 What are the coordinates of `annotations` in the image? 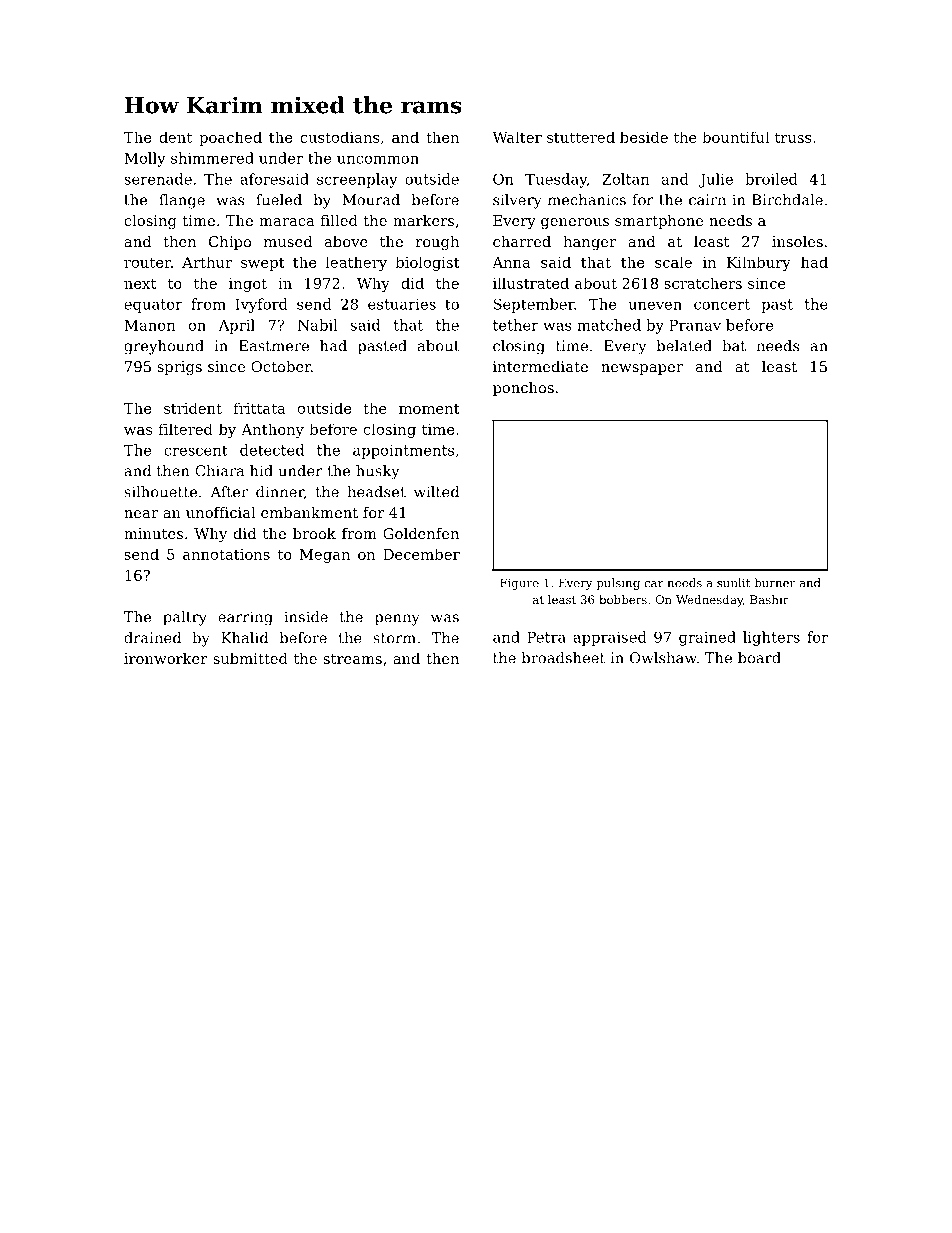 It's located at (226, 554).
